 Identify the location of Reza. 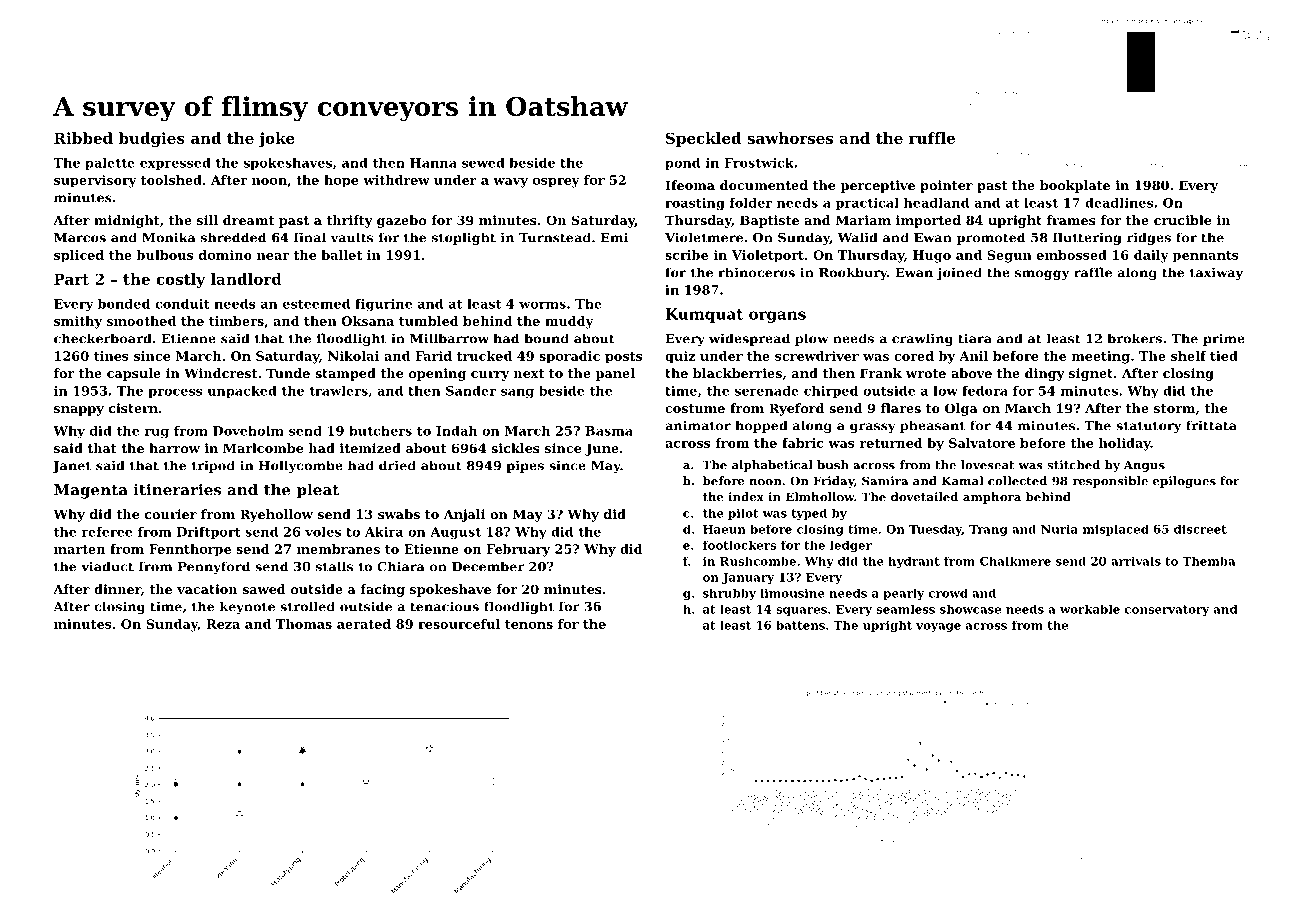
(223, 624).
